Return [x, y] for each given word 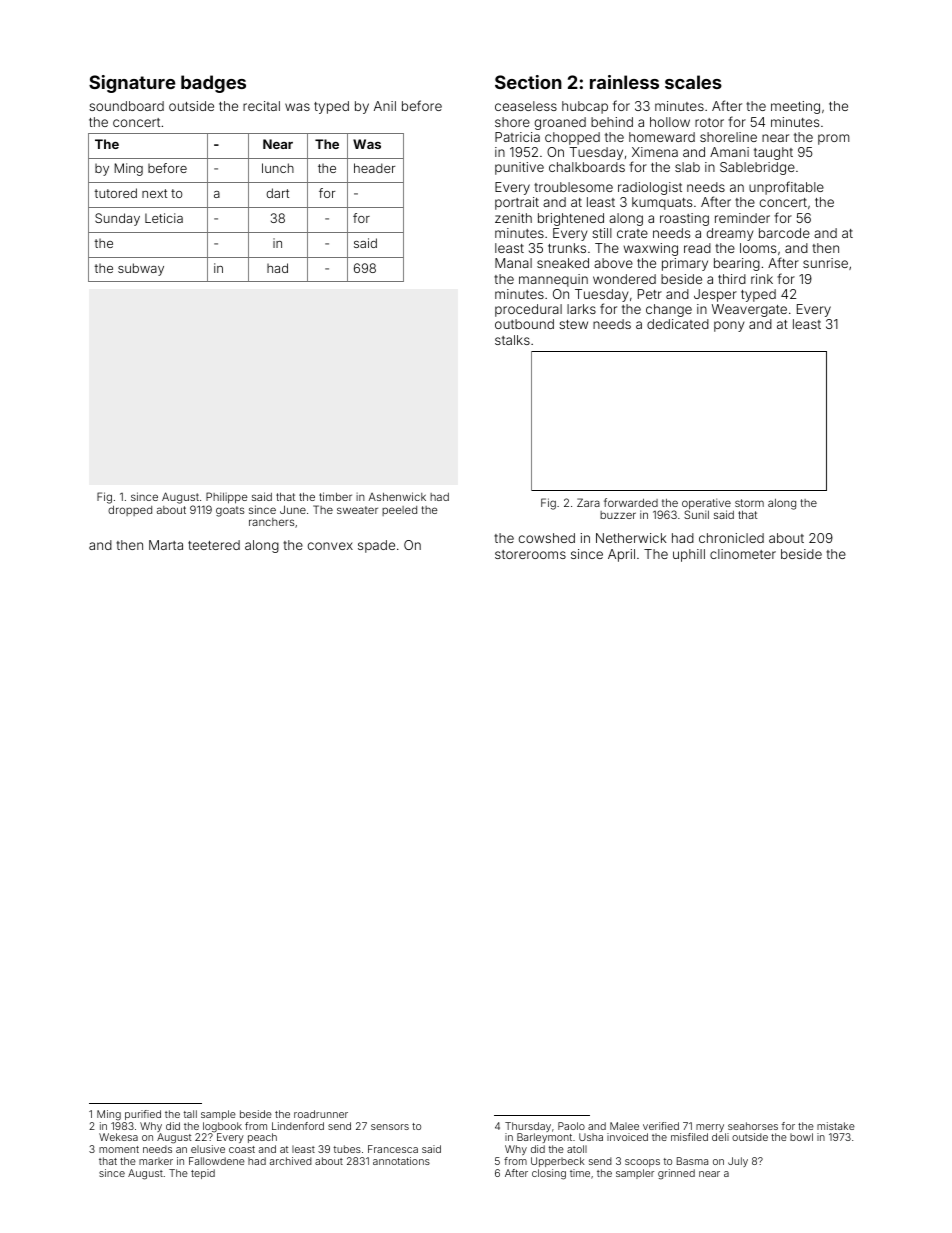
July [738, 1162]
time [580, 1173]
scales [693, 82]
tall [190, 1114]
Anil [385, 106]
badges [213, 84]
